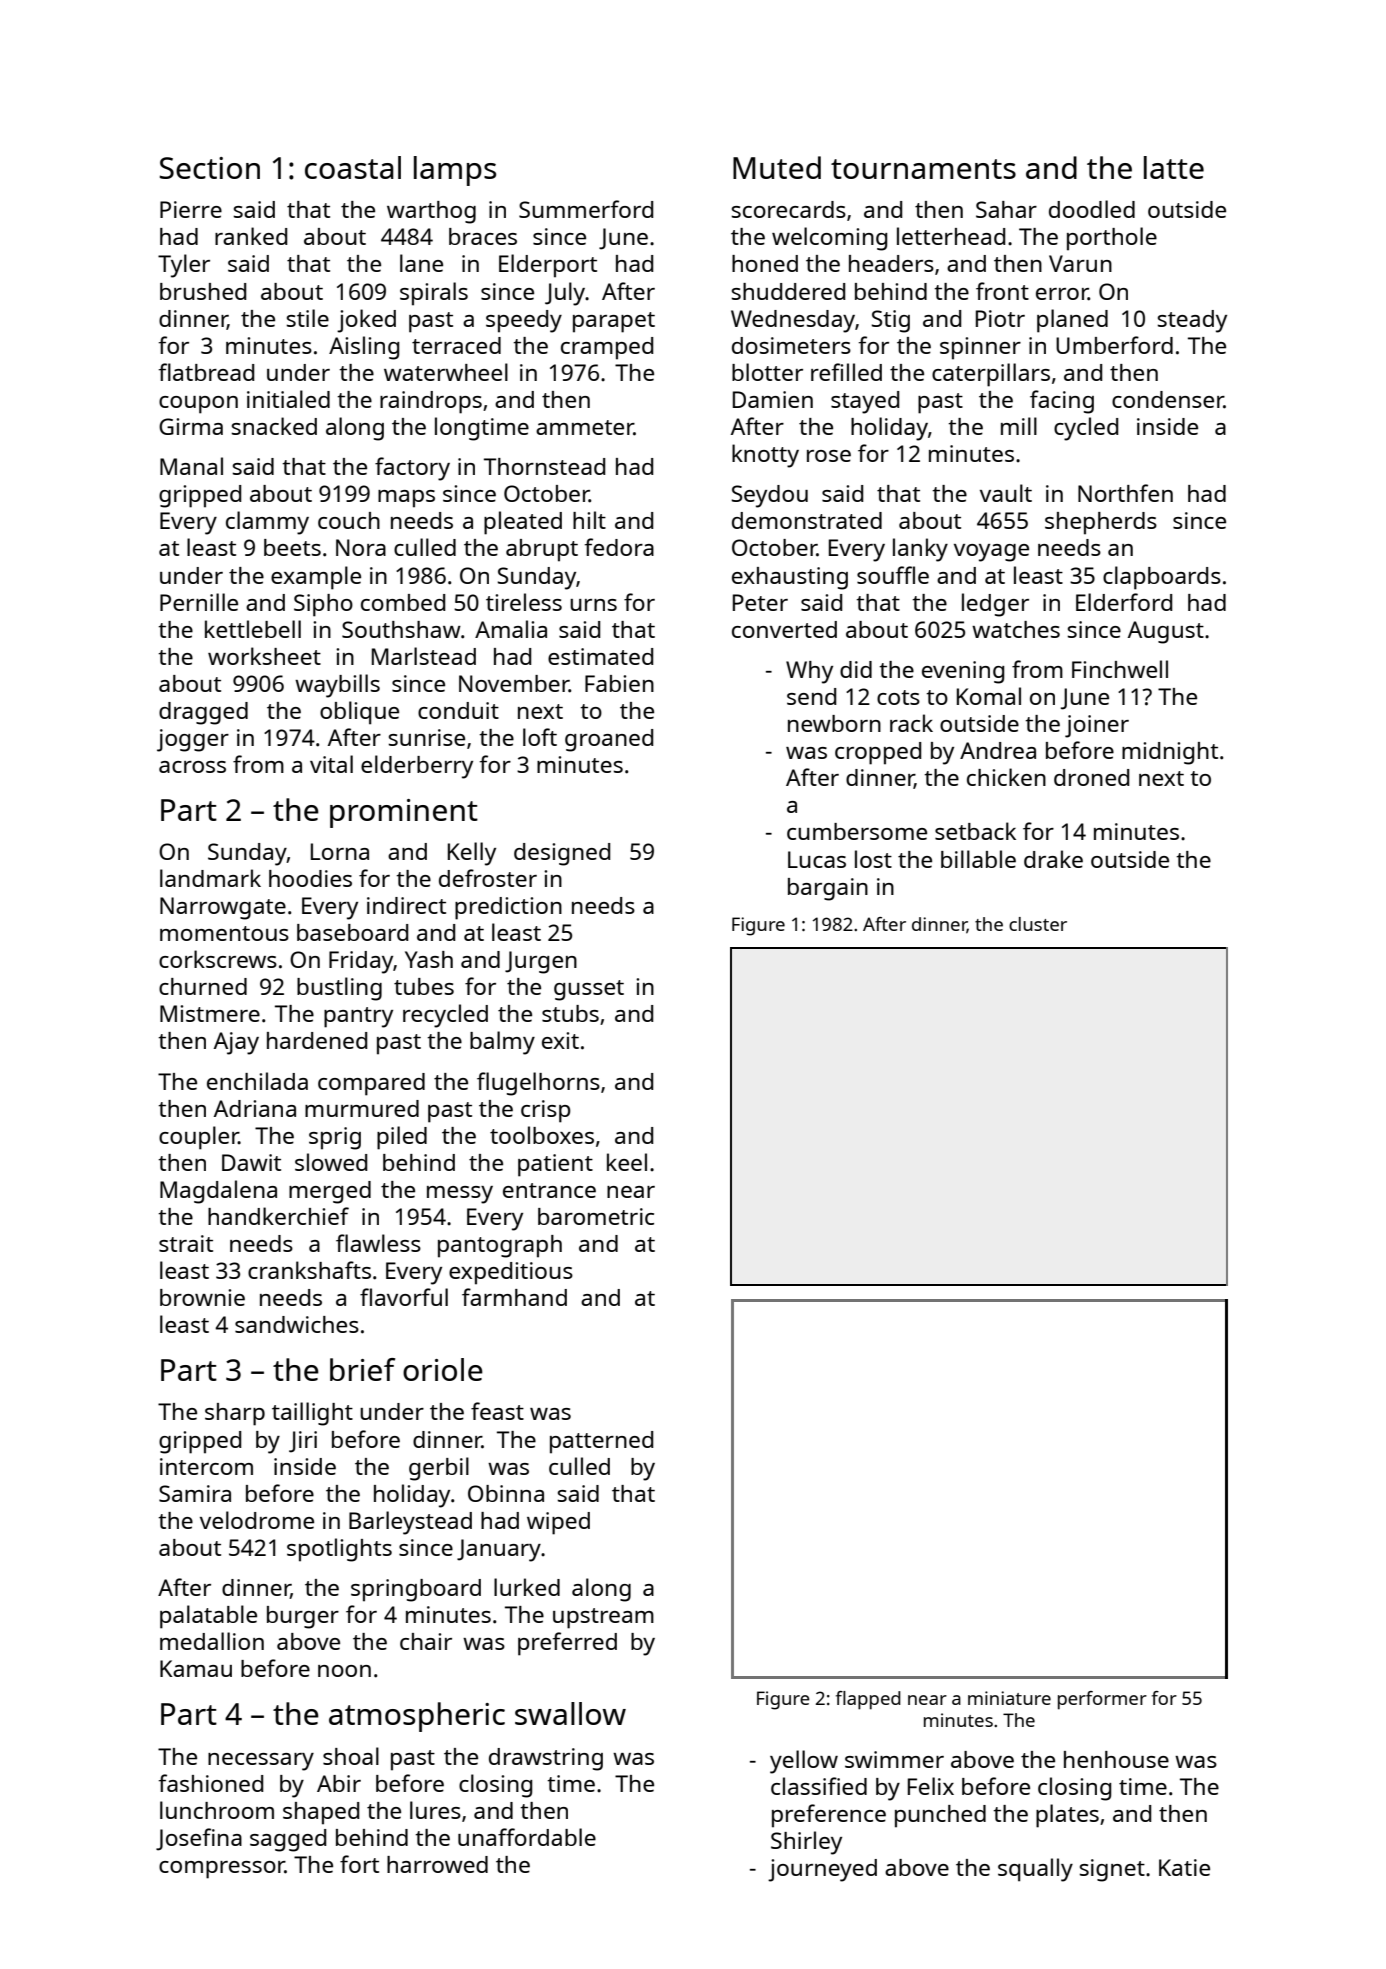  What do you see at coordinates (1067, 1816) in the page?
I see `plates` at bounding box center [1067, 1816].
